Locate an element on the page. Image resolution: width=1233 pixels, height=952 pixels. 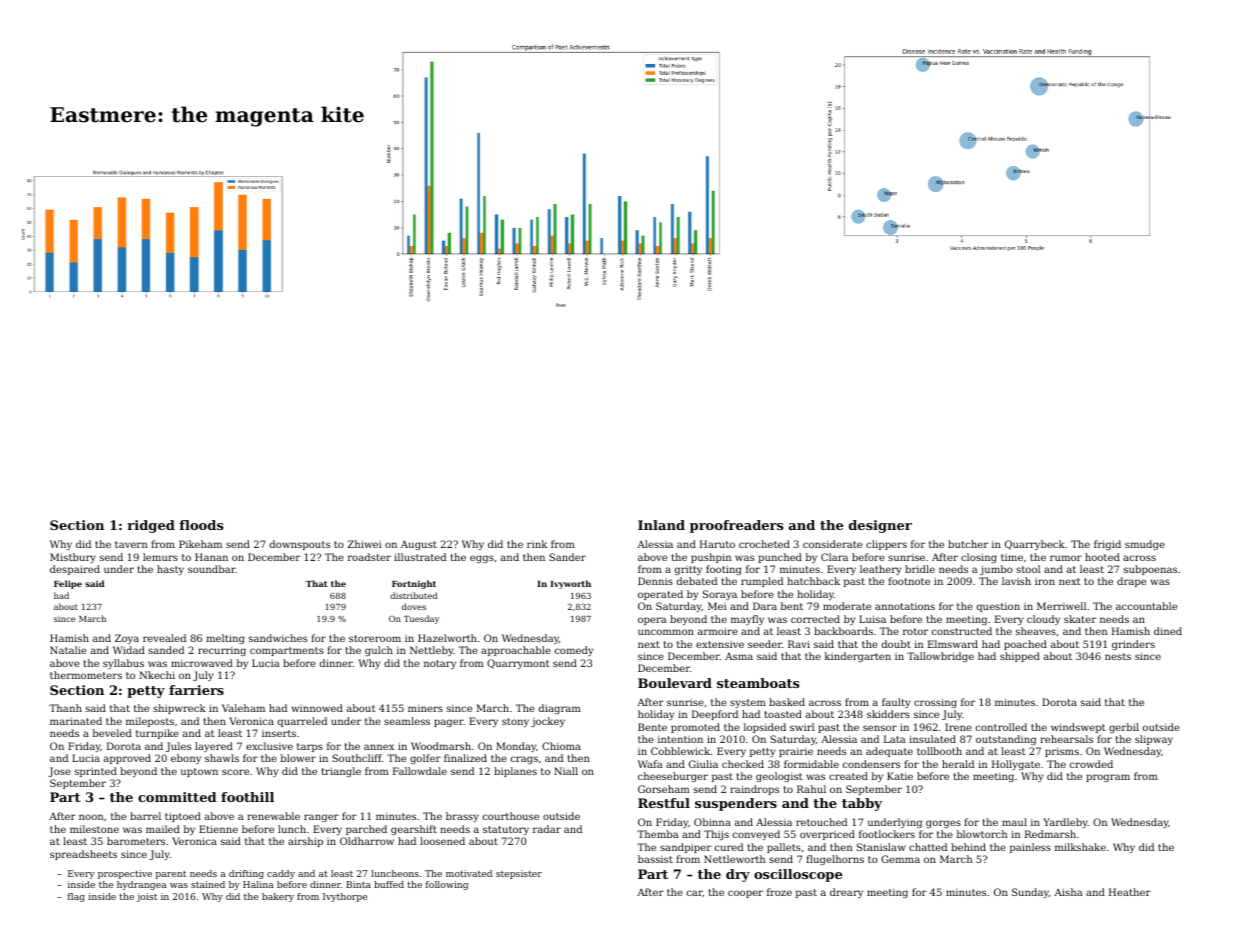
comedy is located at coordinates (574, 651).
